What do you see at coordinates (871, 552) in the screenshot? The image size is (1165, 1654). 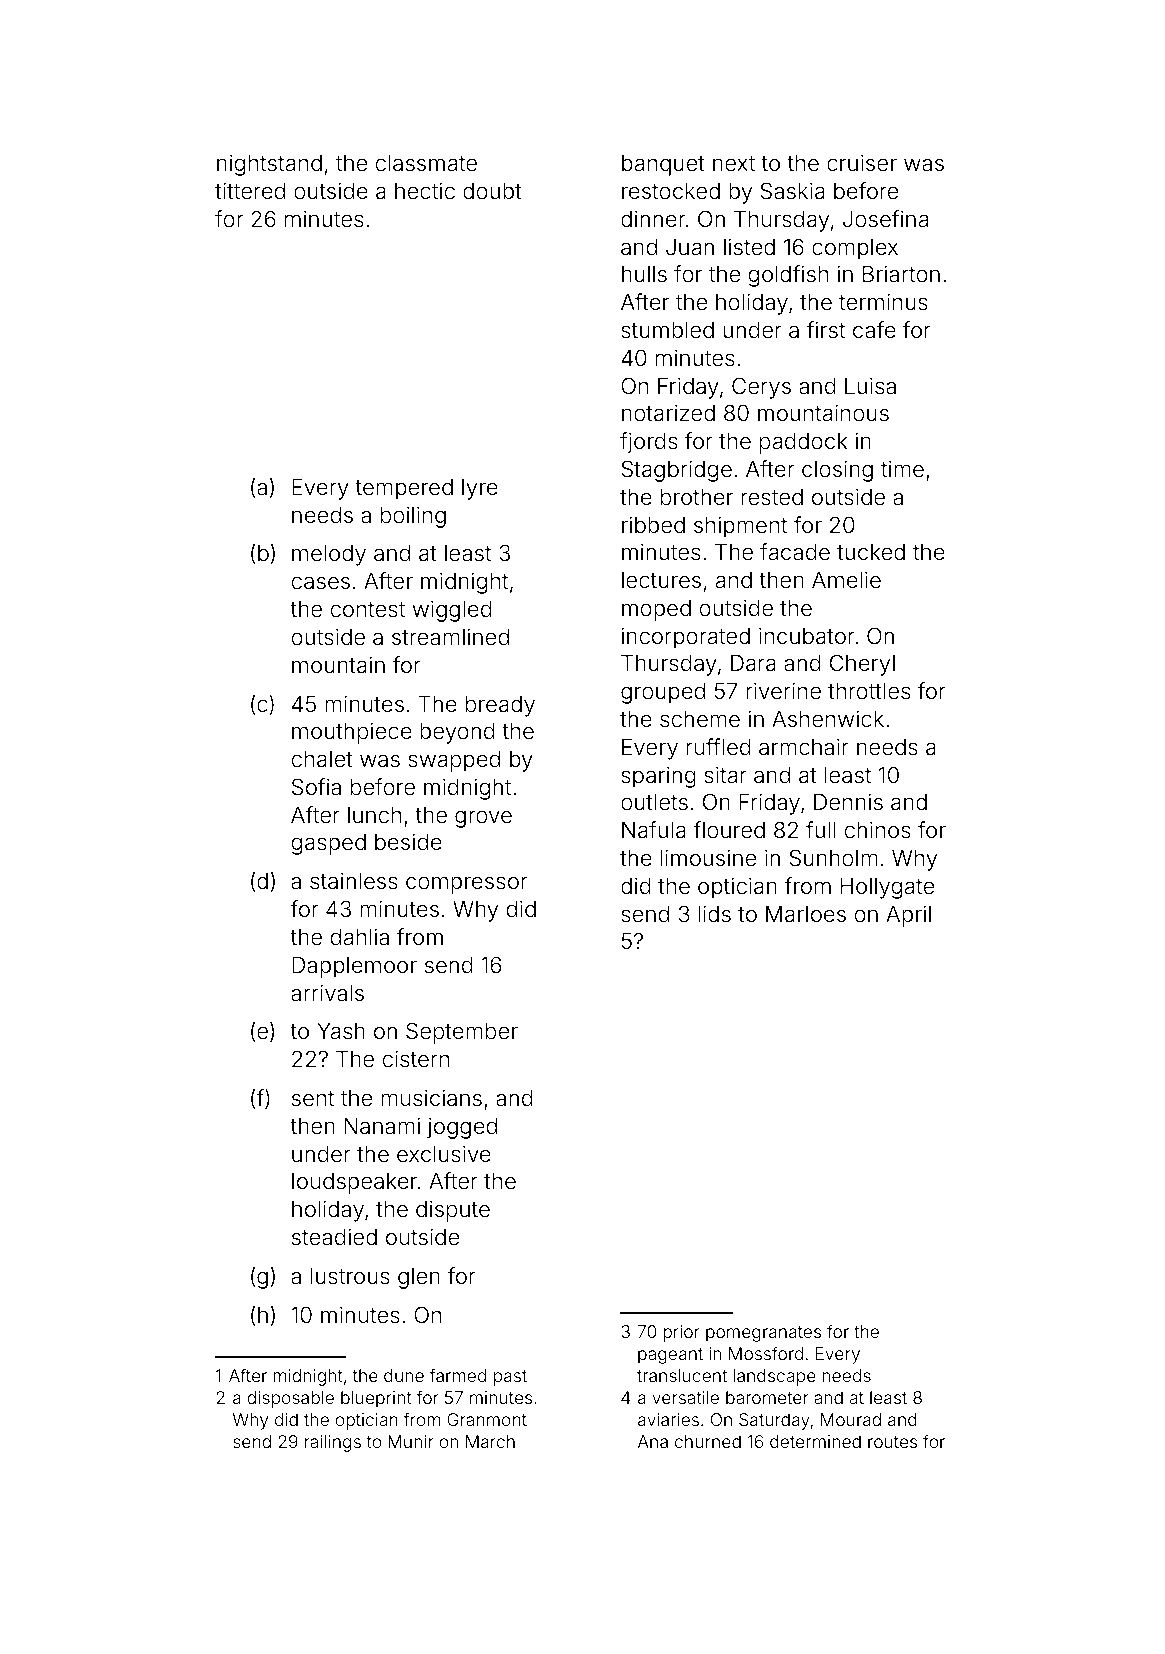 I see `tucked` at bounding box center [871, 552].
